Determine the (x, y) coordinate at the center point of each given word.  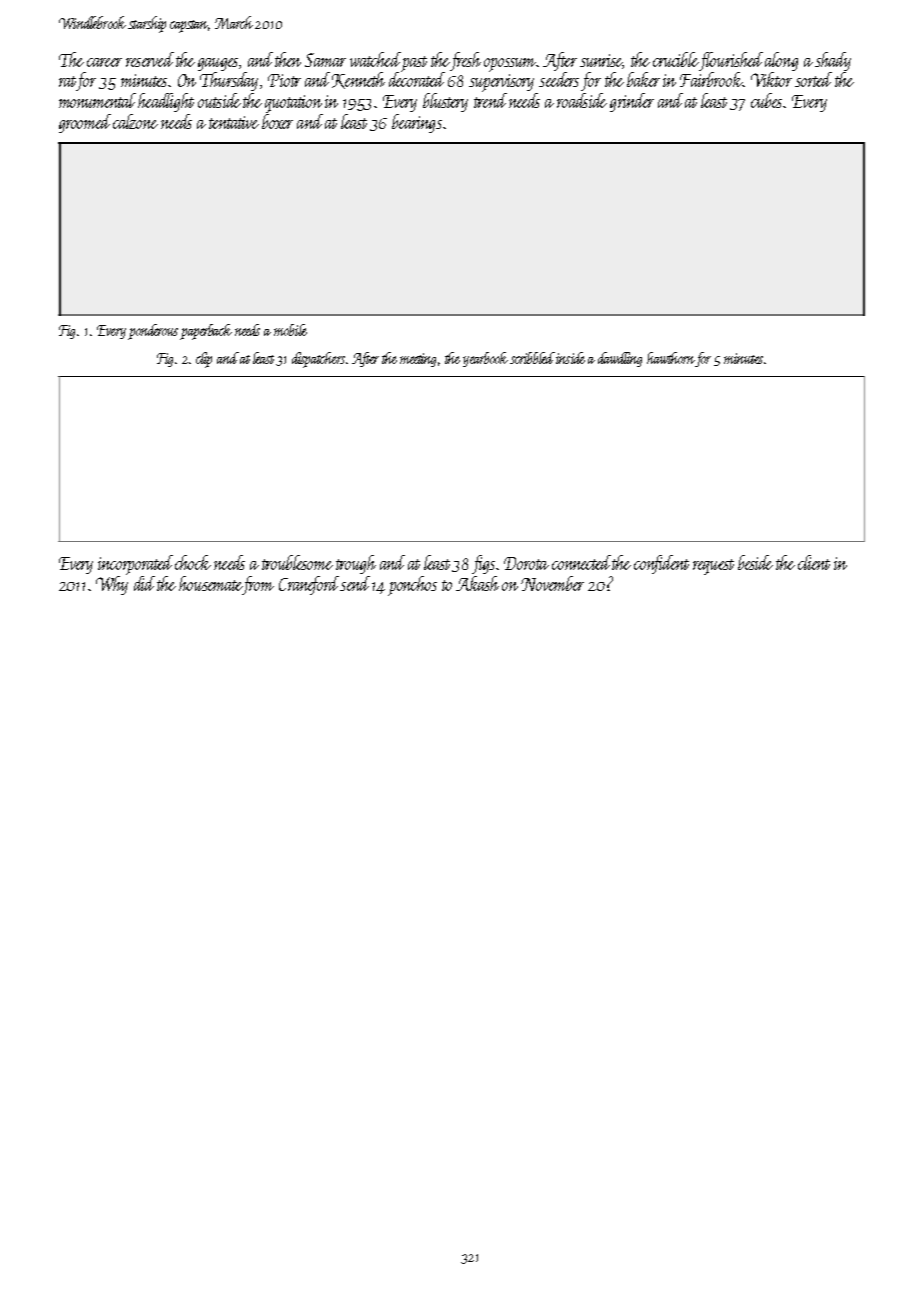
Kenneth (358, 80)
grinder (632, 102)
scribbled (532, 358)
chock (193, 562)
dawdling (620, 359)
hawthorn (671, 358)
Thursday (229, 81)
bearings (417, 123)
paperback (206, 332)
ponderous (153, 332)
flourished (731, 61)
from (258, 585)
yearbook (485, 359)
